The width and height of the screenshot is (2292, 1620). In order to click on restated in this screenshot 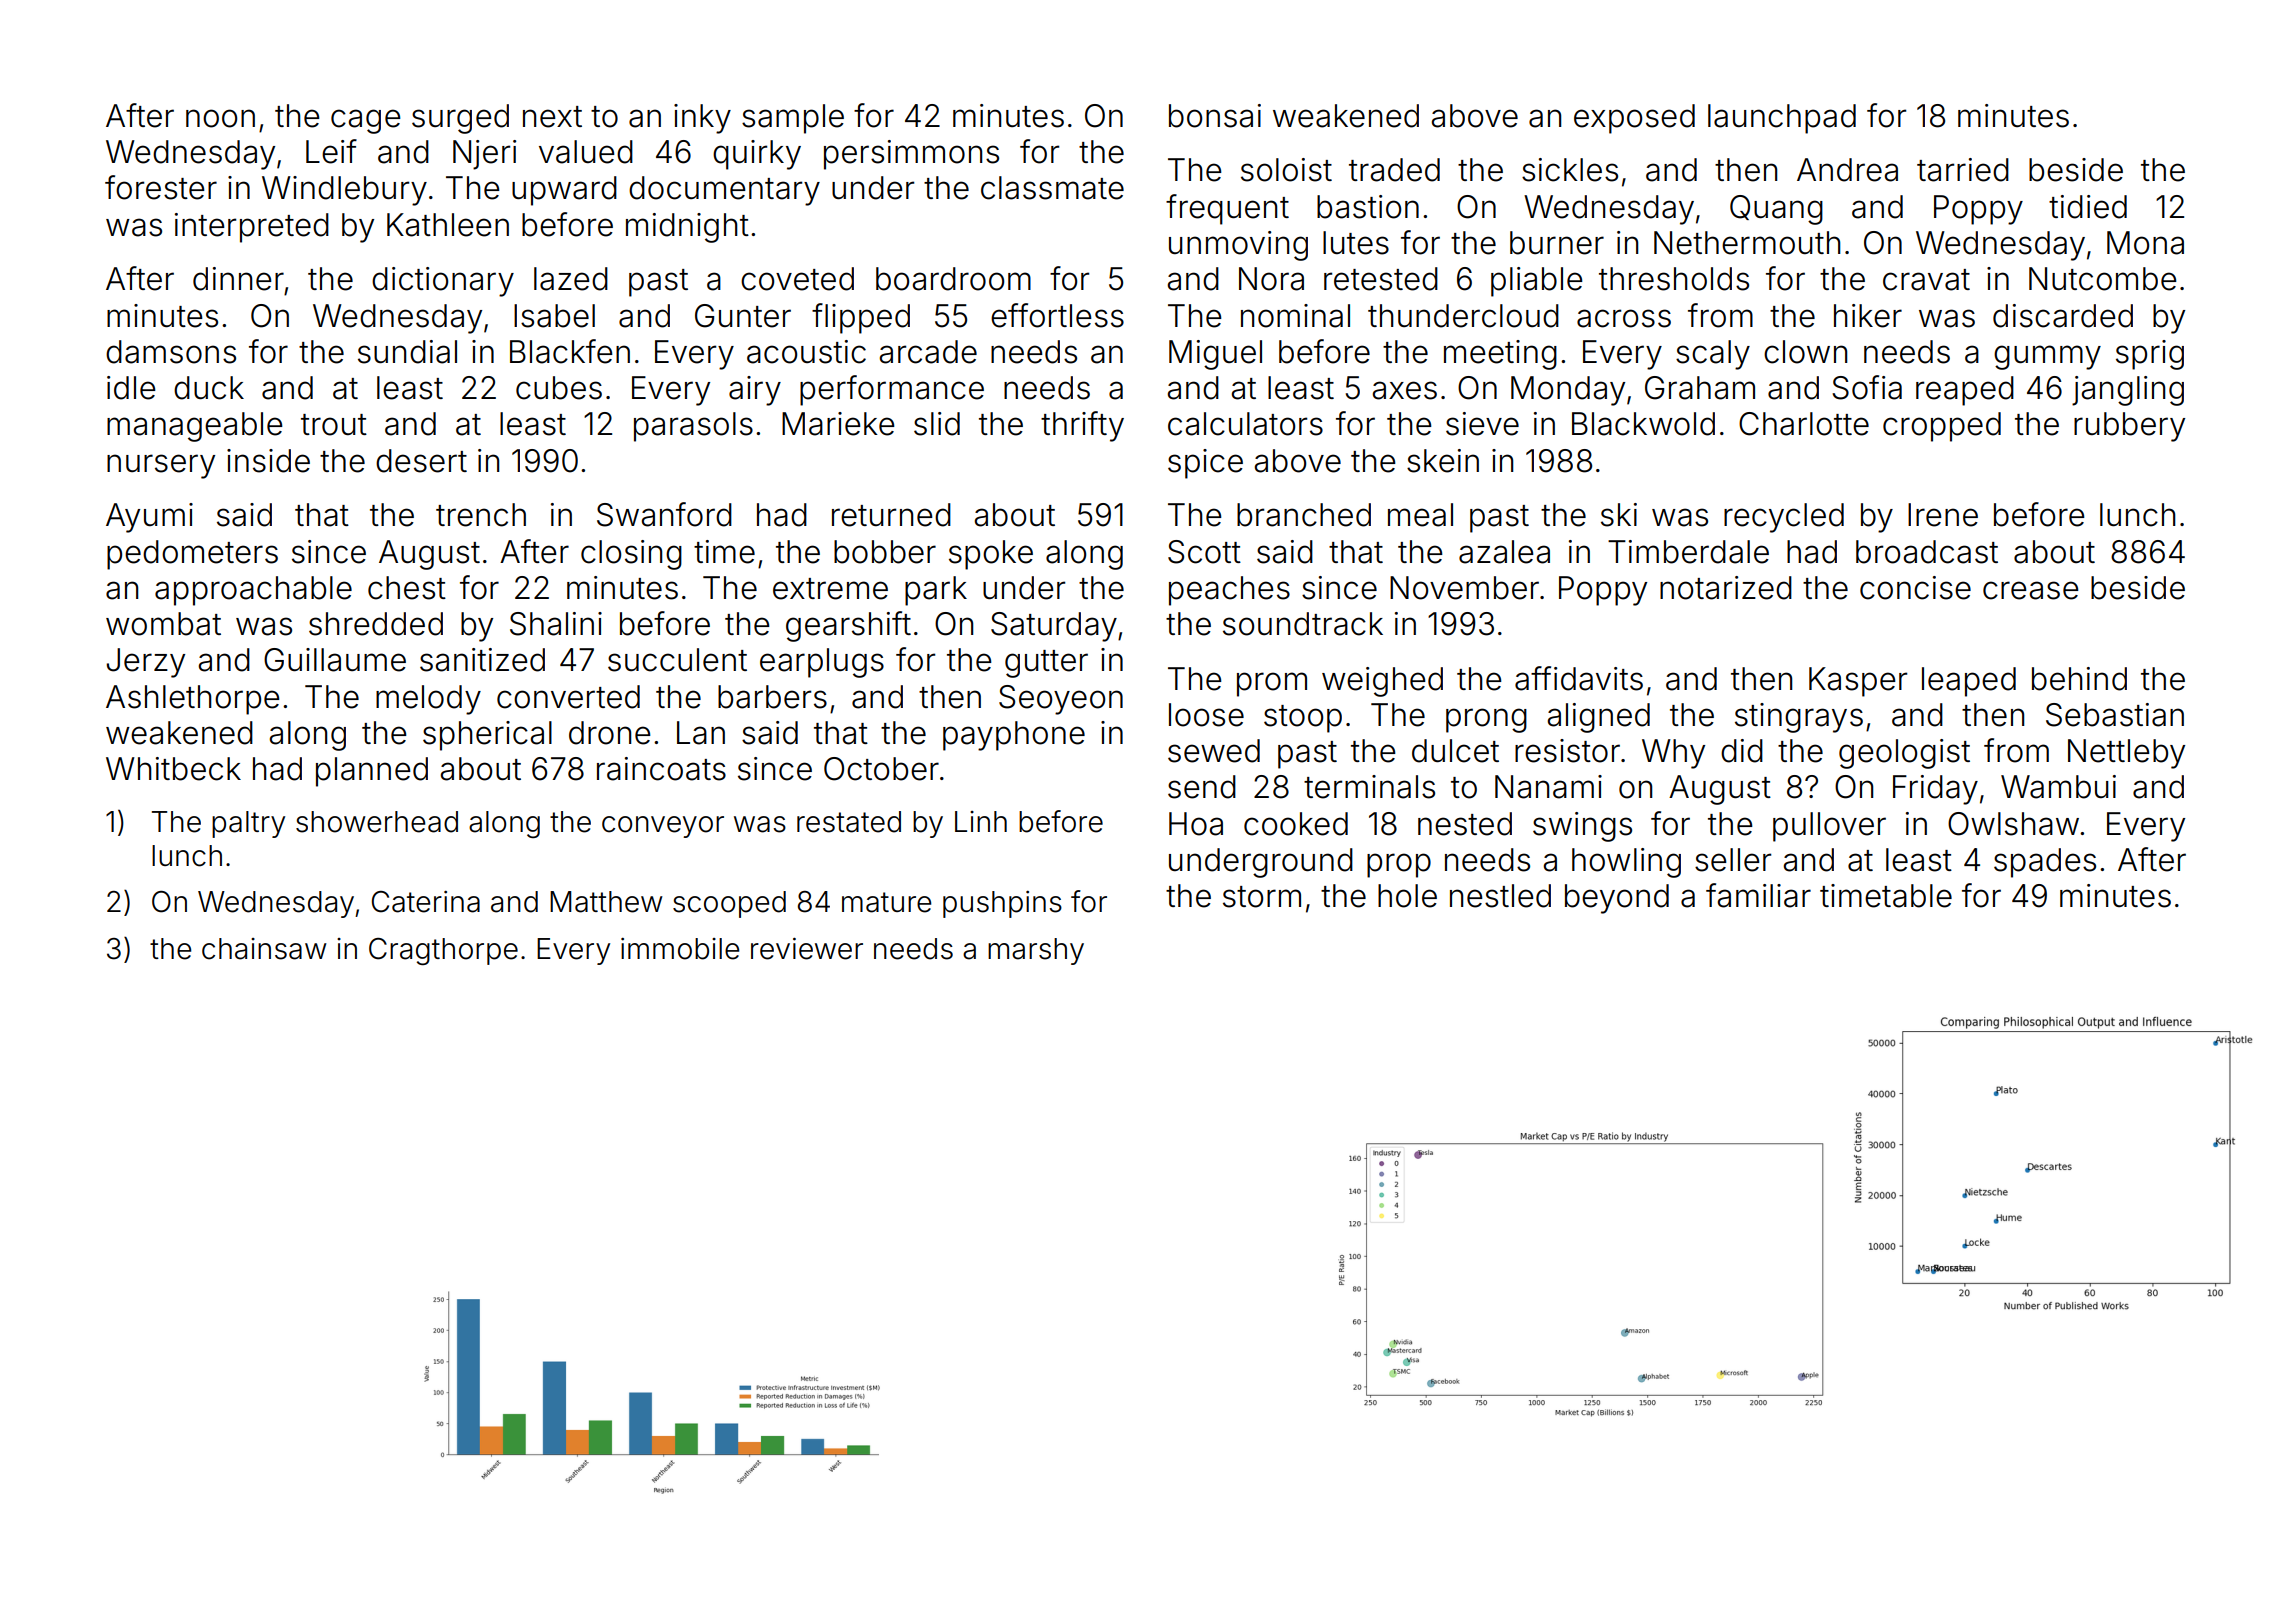, I will do `click(849, 822)`.
